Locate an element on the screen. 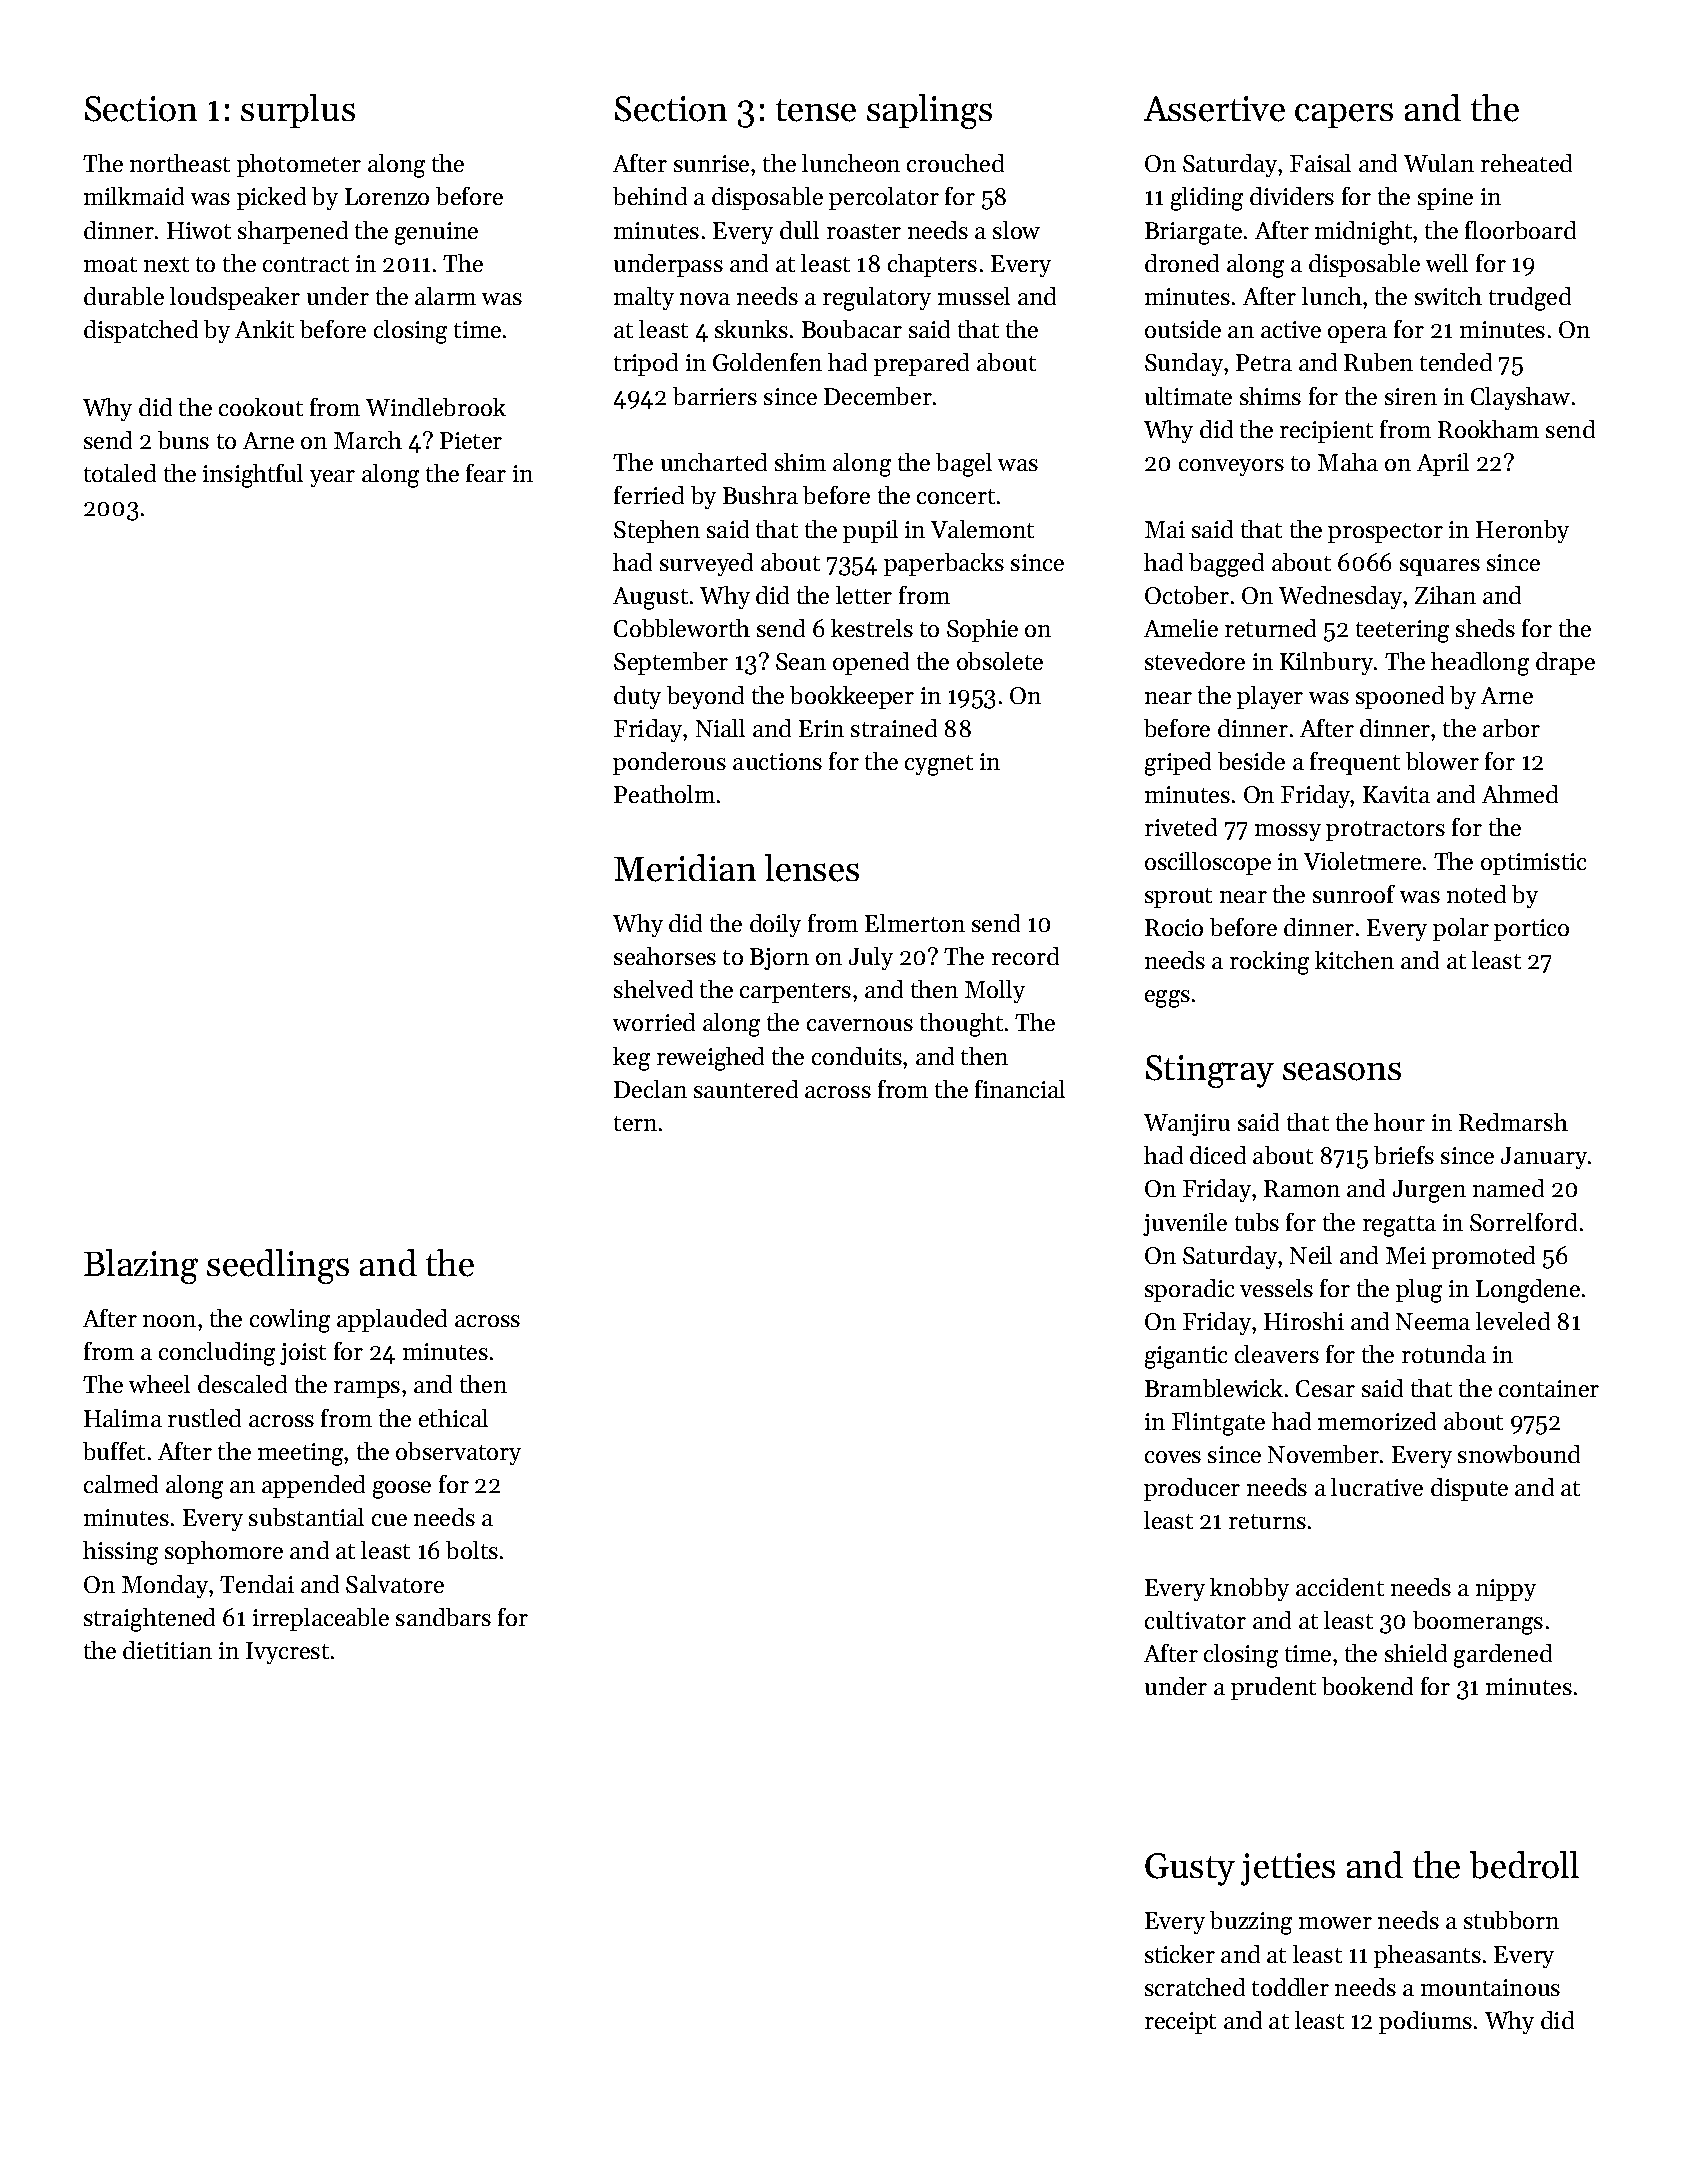 The height and width of the screenshot is (2178, 1683). Boubacar is located at coordinates (852, 329).
